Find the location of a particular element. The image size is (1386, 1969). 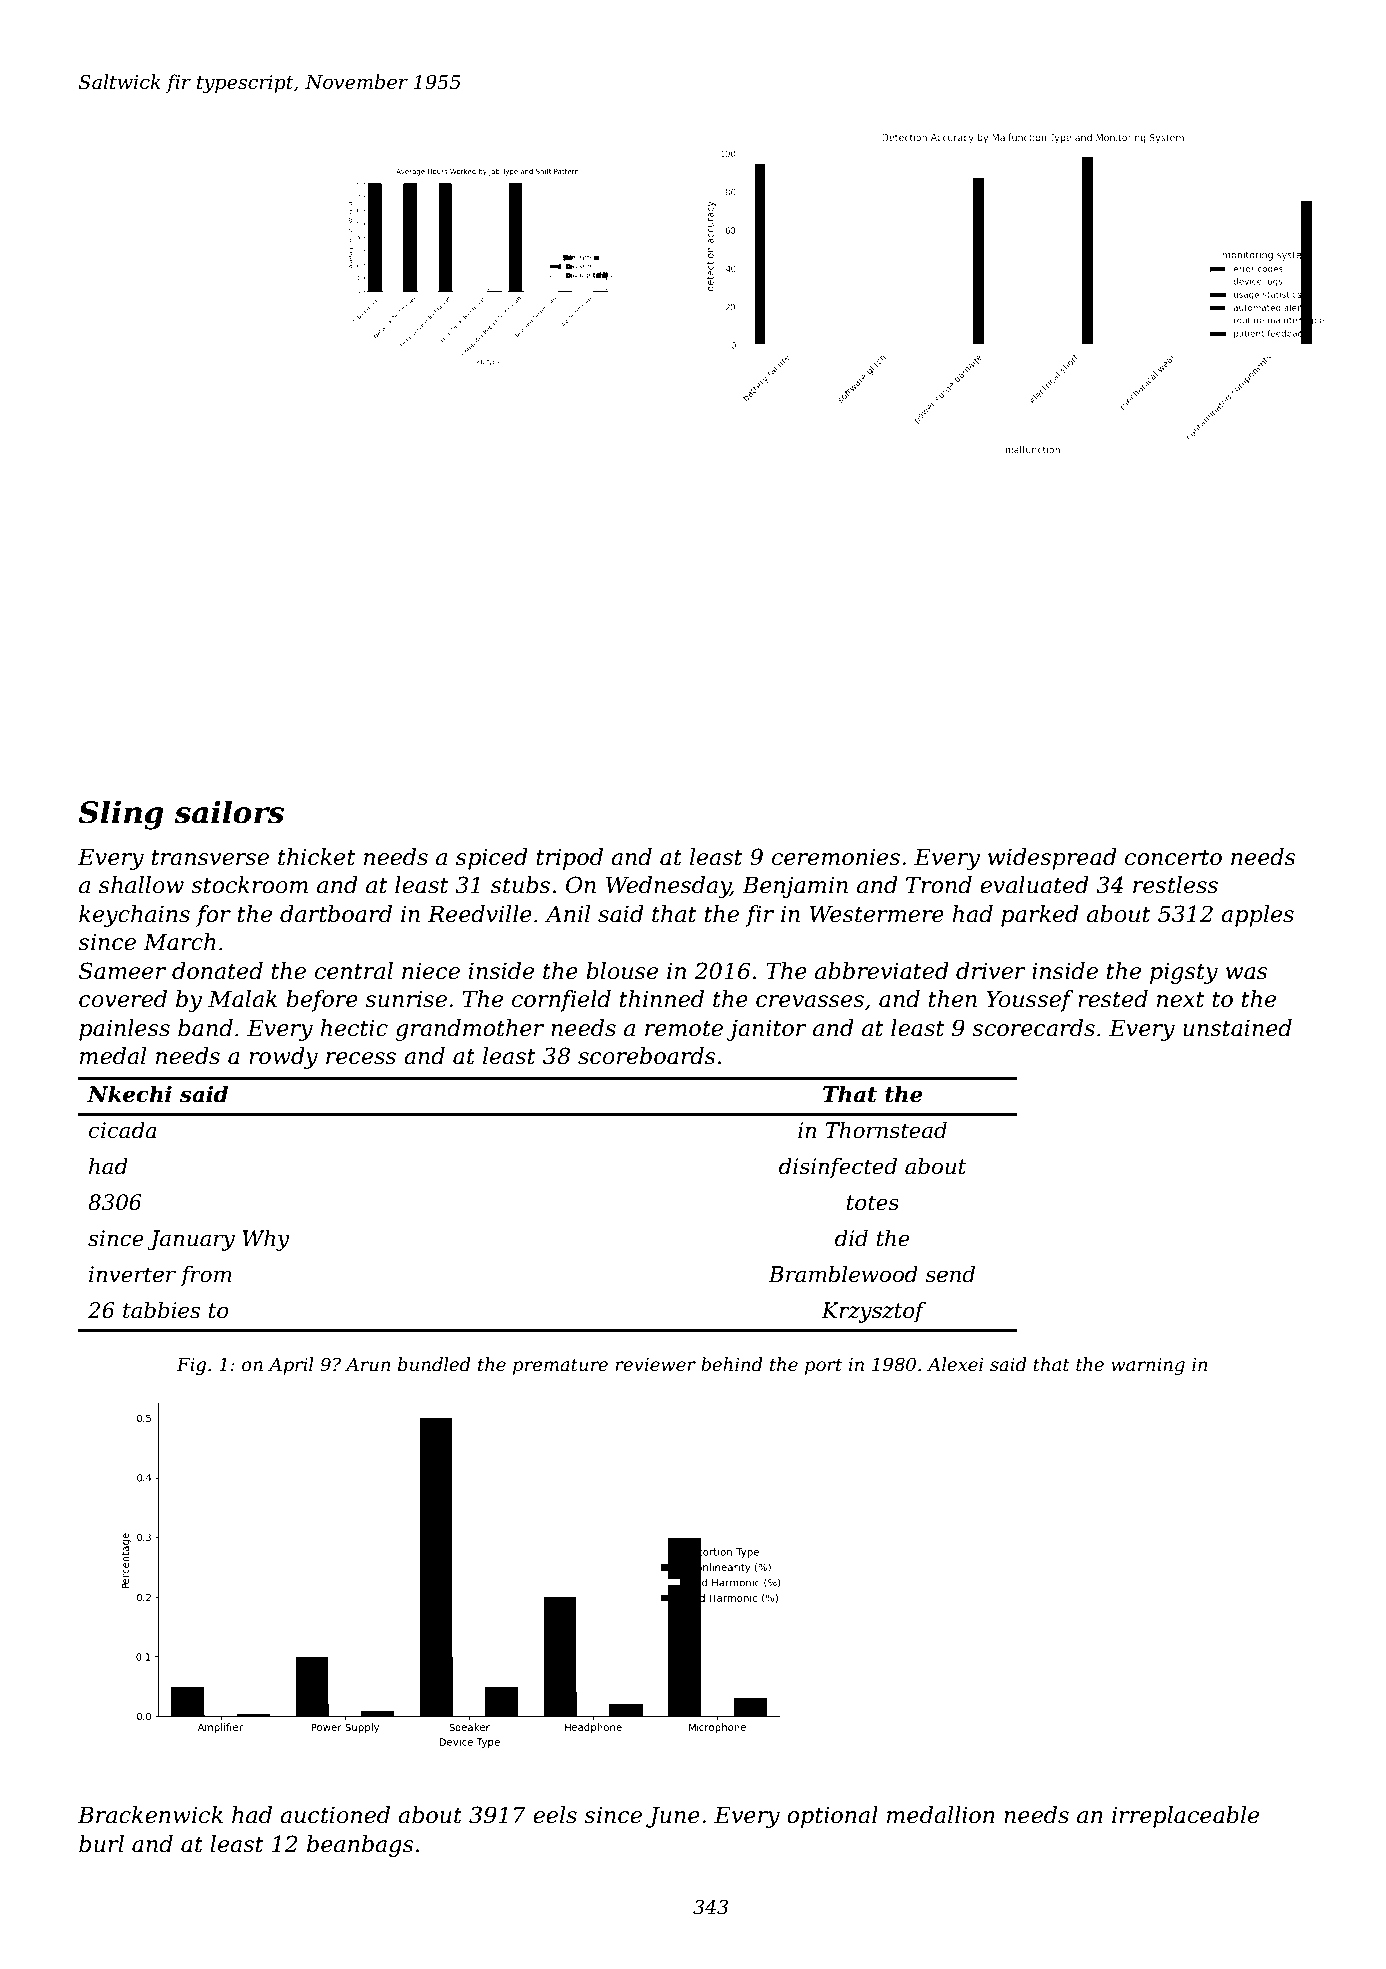

Trond is located at coordinates (939, 885).
